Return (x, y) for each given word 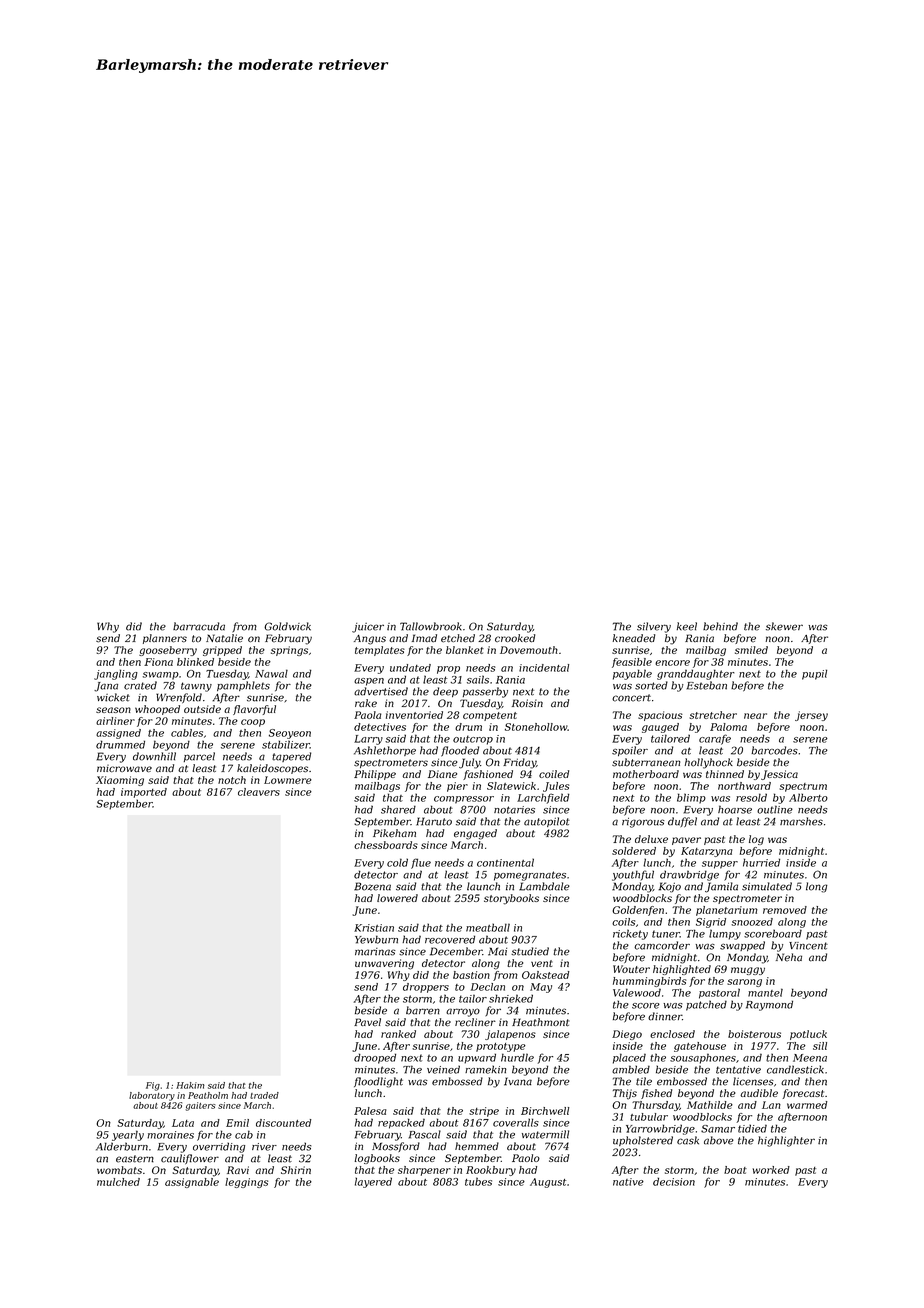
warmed (807, 1105)
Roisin (527, 703)
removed (785, 910)
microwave (124, 769)
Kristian (374, 928)
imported (144, 793)
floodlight (378, 1082)
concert (631, 698)
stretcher (713, 715)
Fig (153, 1086)
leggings (246, 1183)
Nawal (271, 673)
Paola (367, 715)
